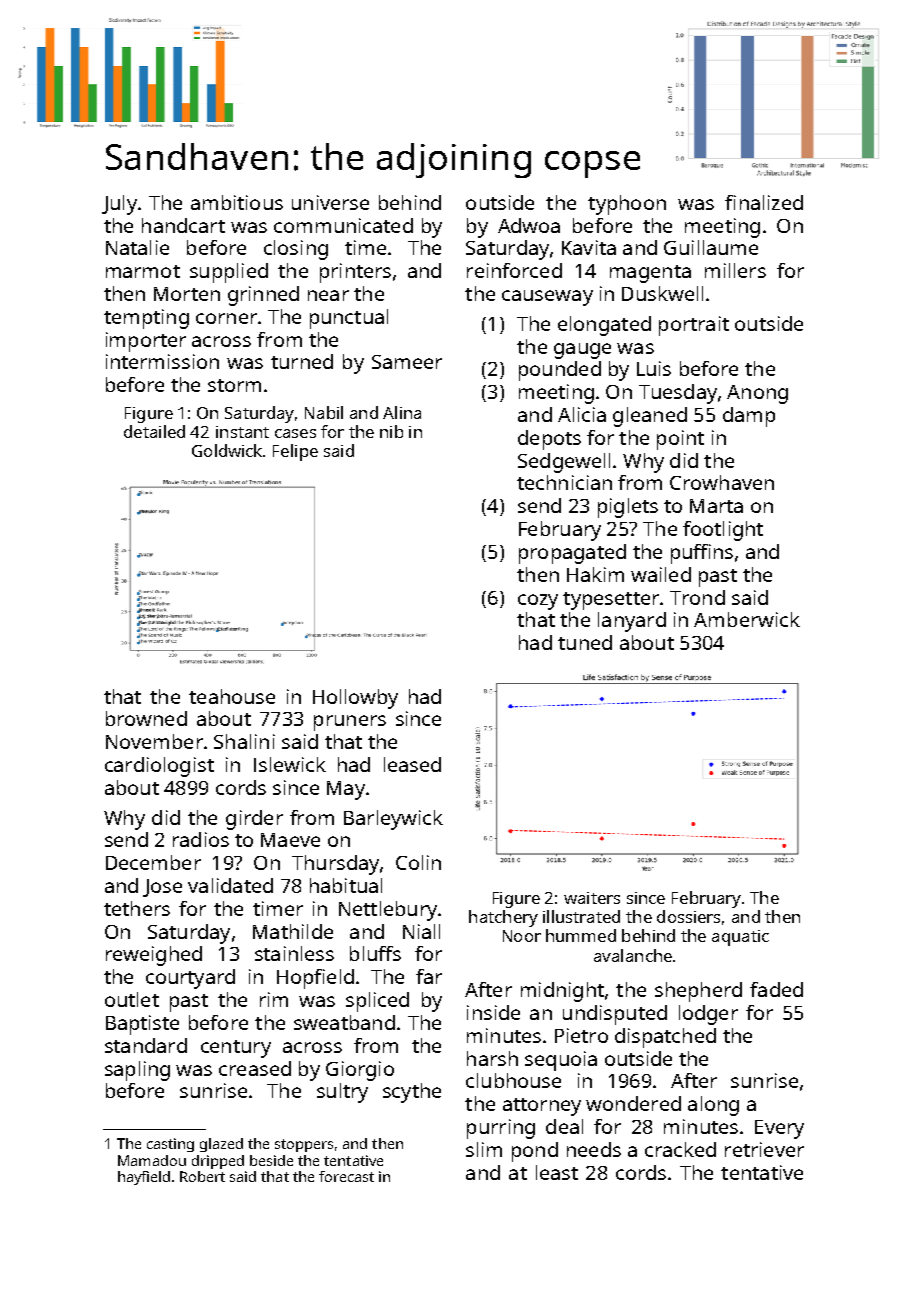 This screenshot has width=908, height=1316. Describe the element at coordinates (564, 482) in the screenshot. I see `technician` at that location.
